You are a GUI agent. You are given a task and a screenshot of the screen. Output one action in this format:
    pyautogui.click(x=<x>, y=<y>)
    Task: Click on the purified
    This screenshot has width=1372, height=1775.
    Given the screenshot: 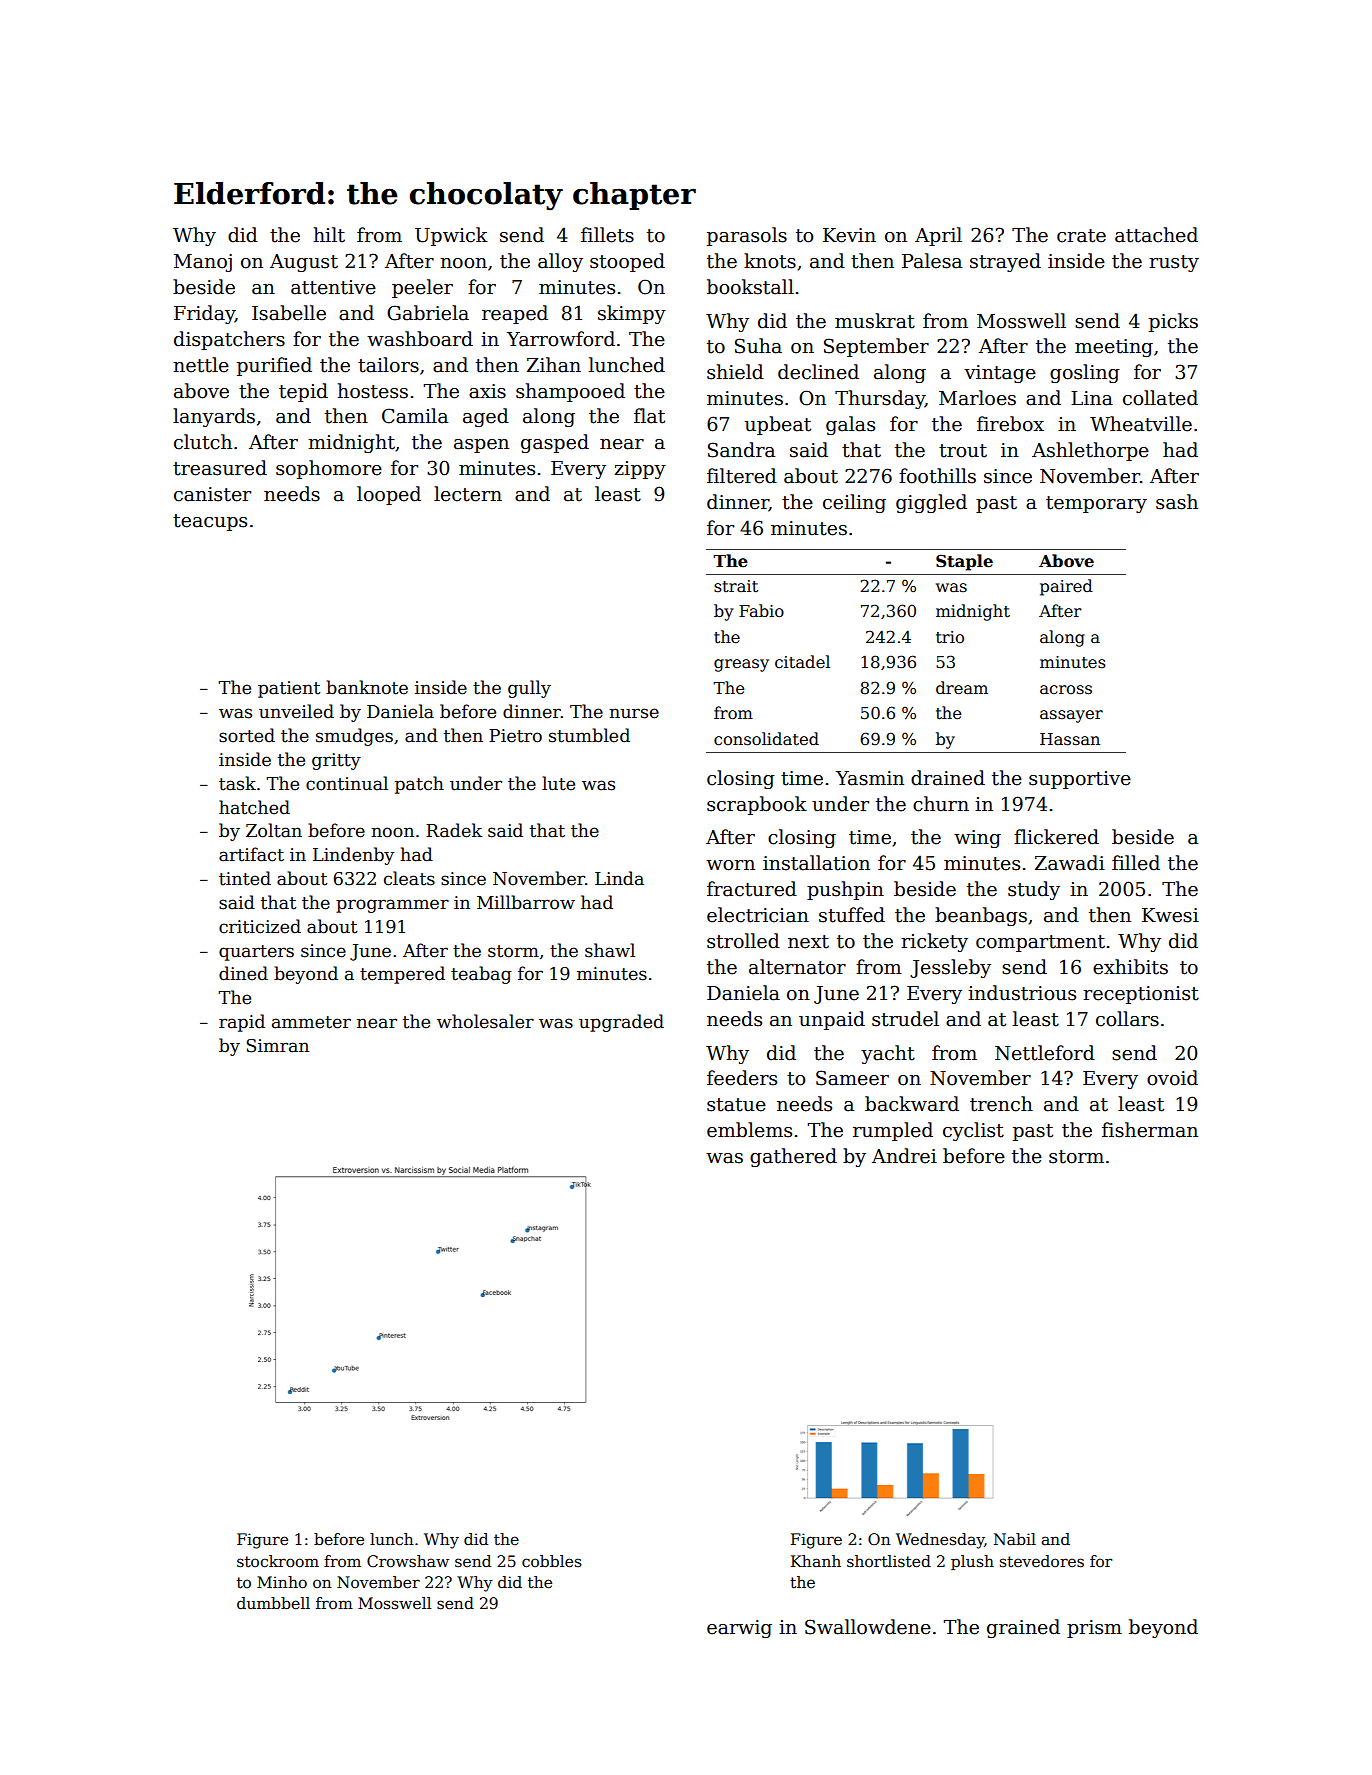 What is the action you would take?
    pyautogui.click(x=274, y=366)
